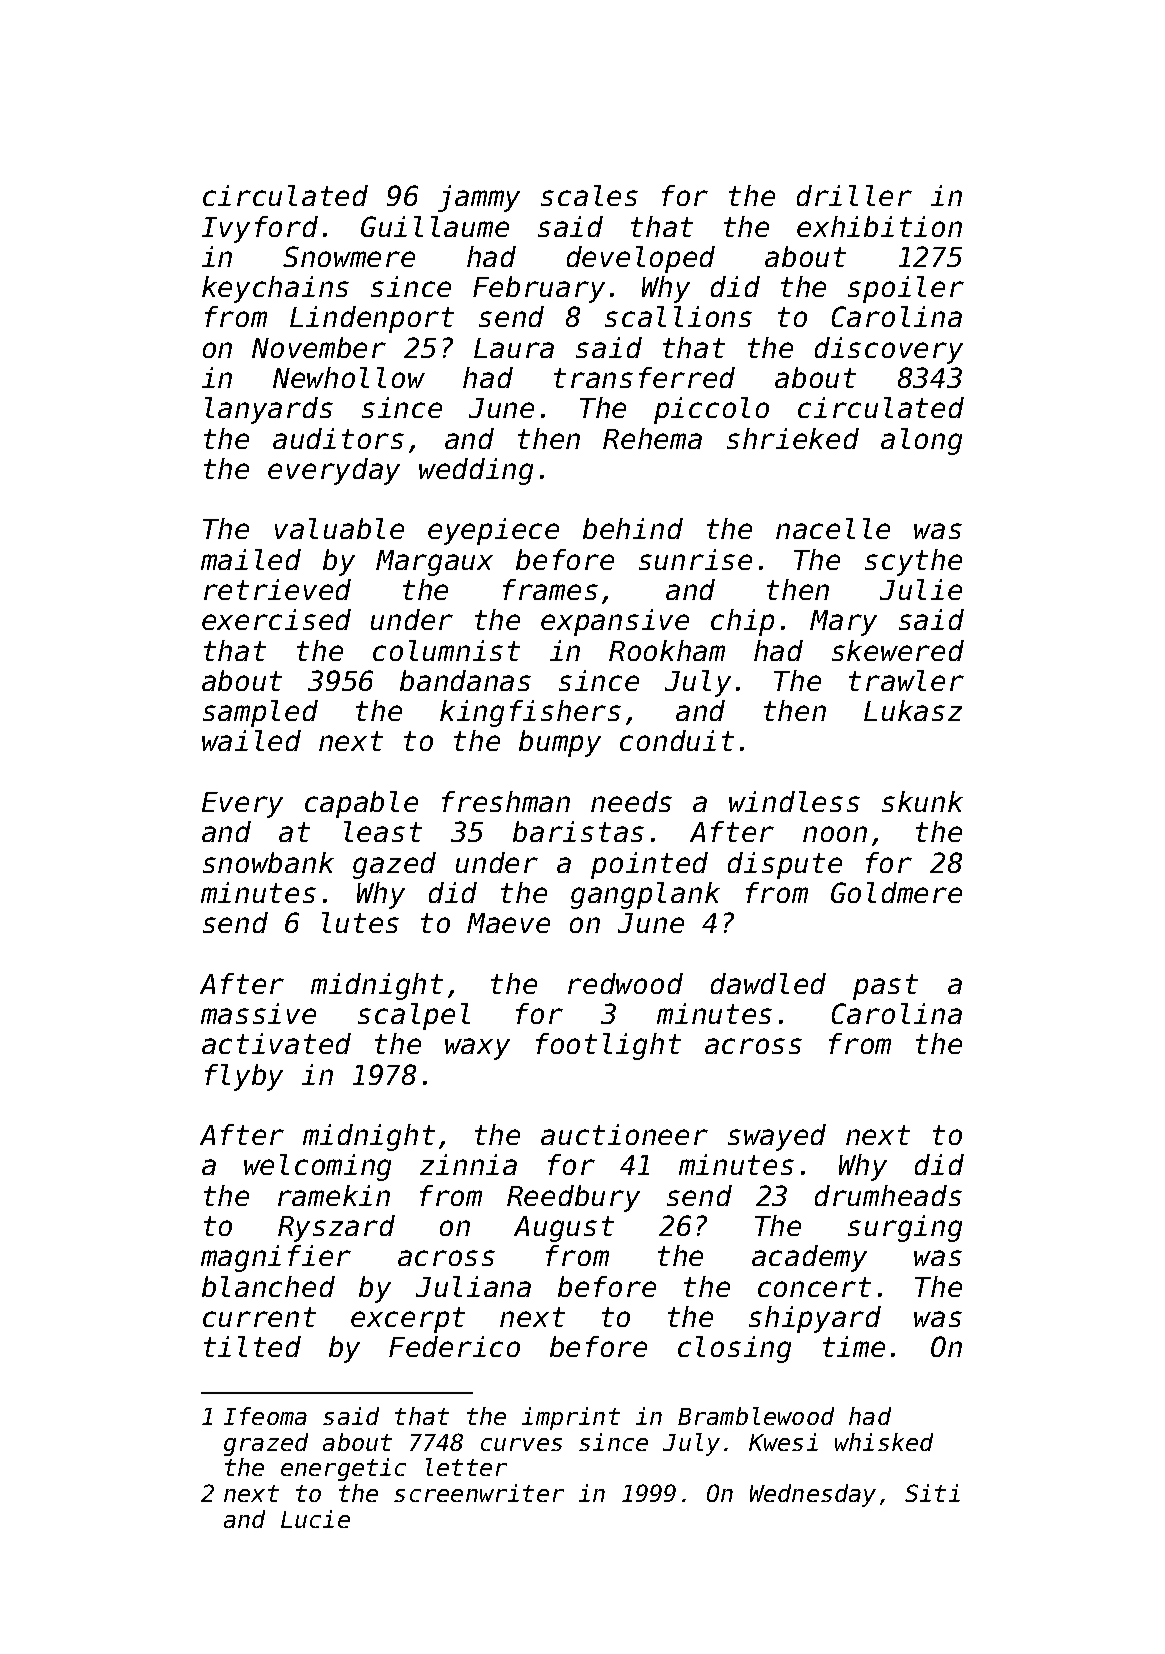 Image resolution: width=1165 pixels, height=1654 pixels. I want to click on waxy, so click(477, 1049).
